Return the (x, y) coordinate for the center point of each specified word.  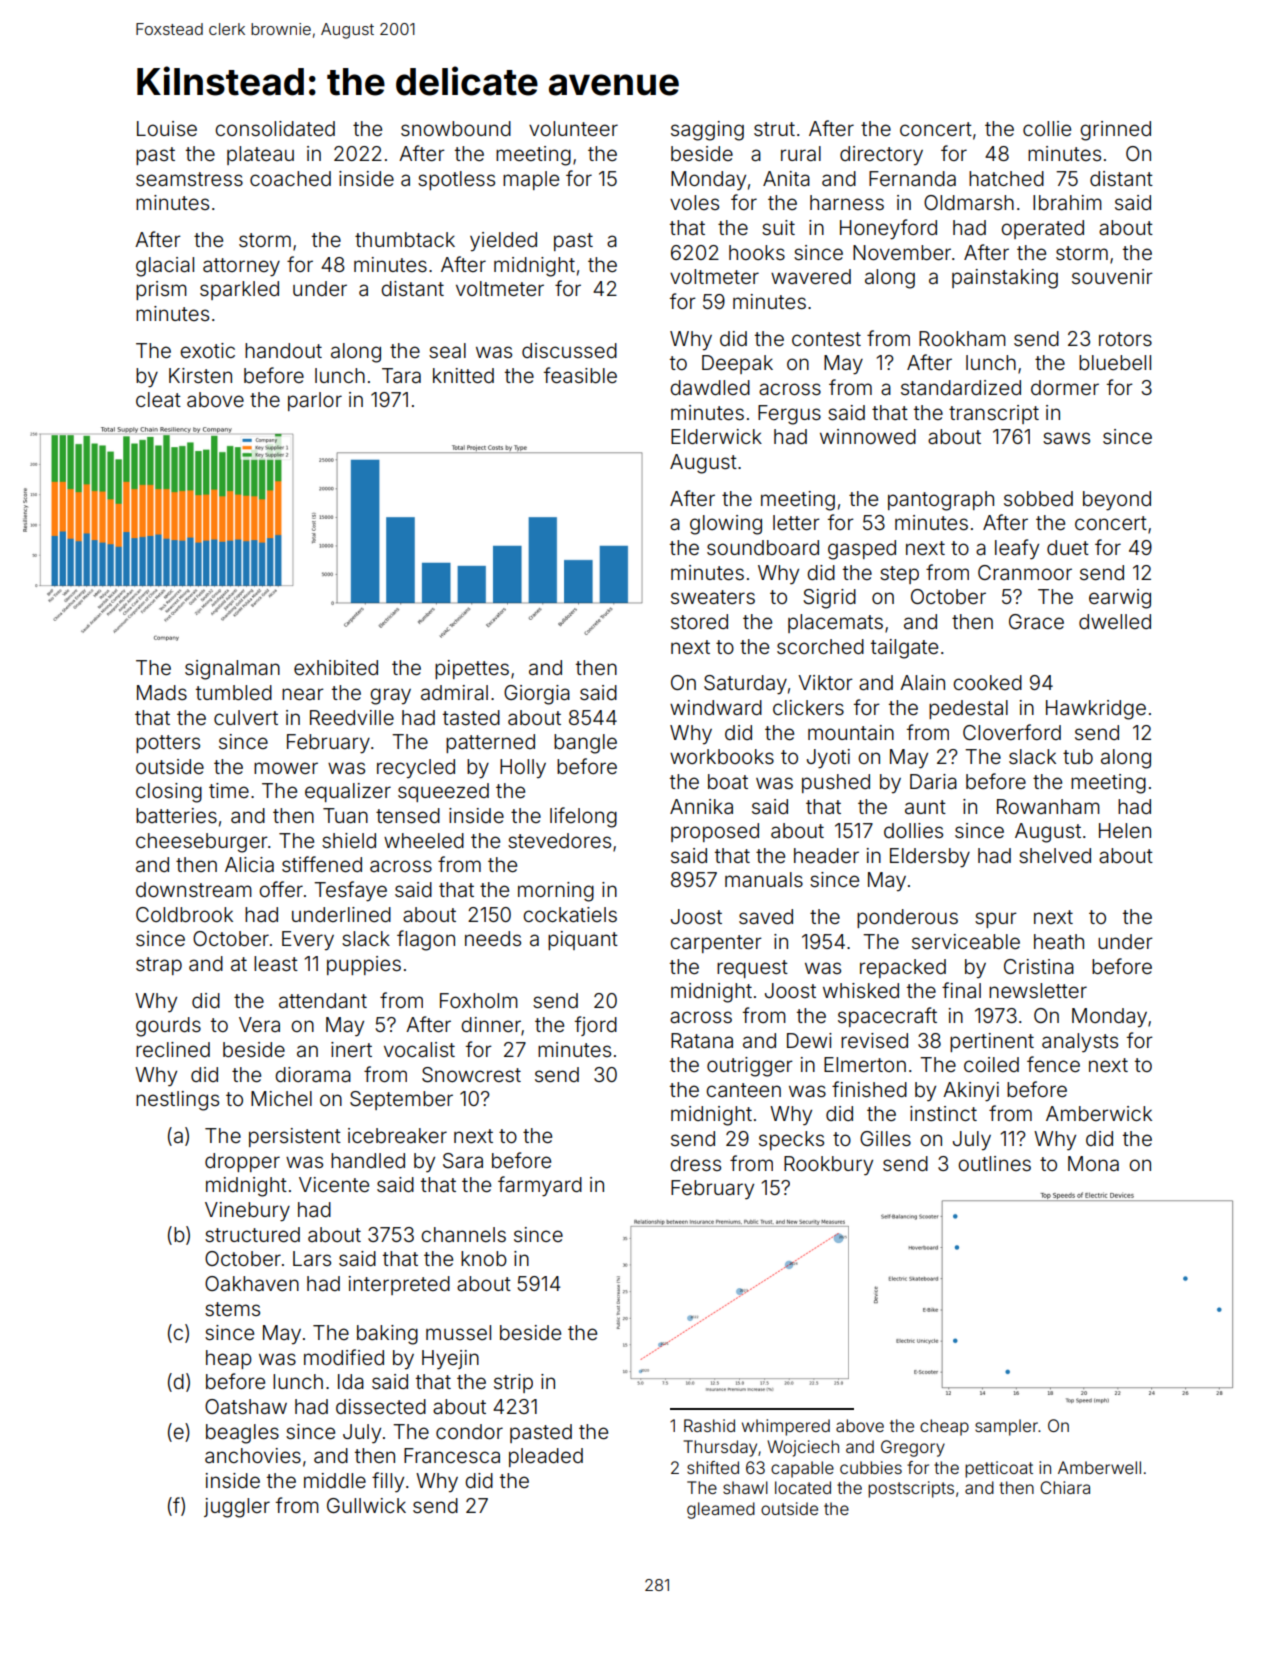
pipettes (472, 669)
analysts (1080, 1043)
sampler (1006, 1427)
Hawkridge (1096, 710)
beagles (242, 1434)
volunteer (573, 128)
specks (791, 1140)
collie (1047, 128)
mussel (458, 1332)
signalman (232, 670)
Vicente (334, 1184)
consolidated (275, 128)
